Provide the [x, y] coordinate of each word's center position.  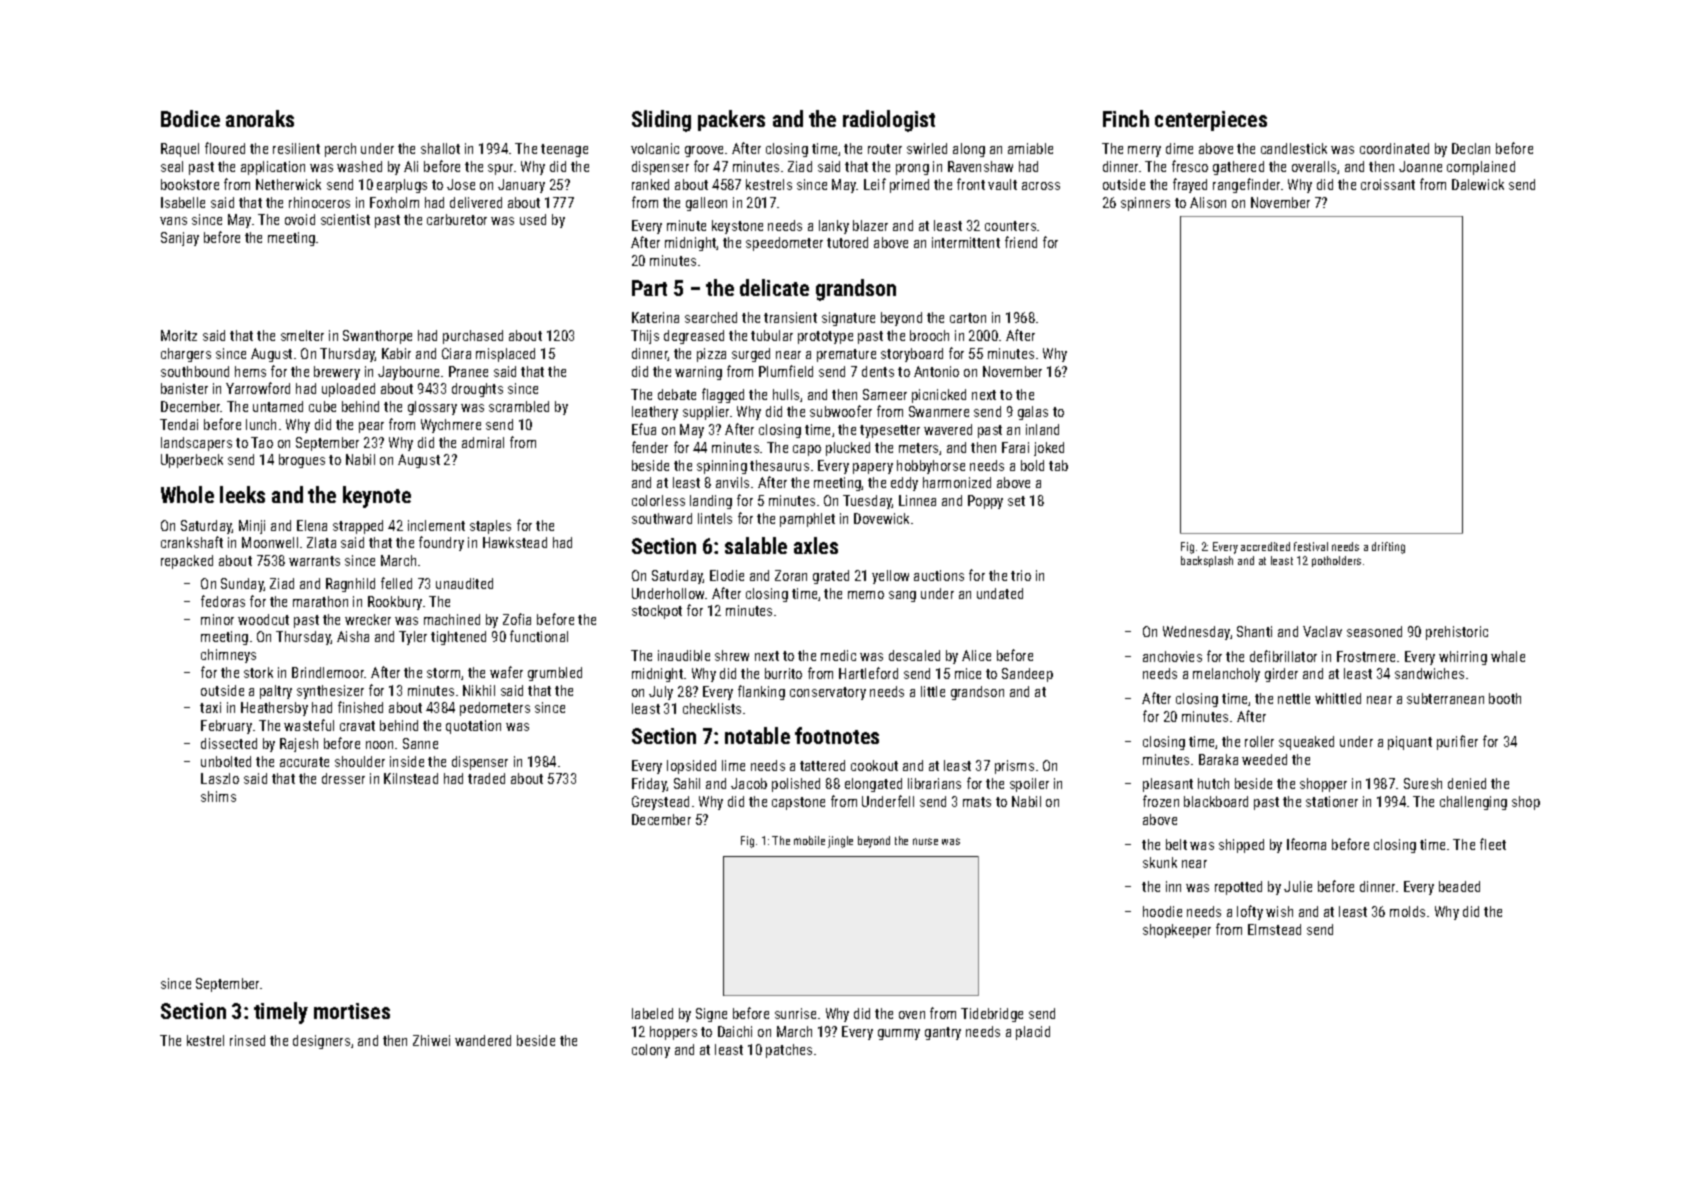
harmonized [957, 482]
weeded [1264, 759]
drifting [1388, 548]
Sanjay [180, 239]
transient [790, 317]
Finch [1126, 118]
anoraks [260, 118]
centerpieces [1211, 121]
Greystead [660, 803]
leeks [242, 494]
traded [486, 778]
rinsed [247, 1040]
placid [1033, 1033]
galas [1033, 413]
